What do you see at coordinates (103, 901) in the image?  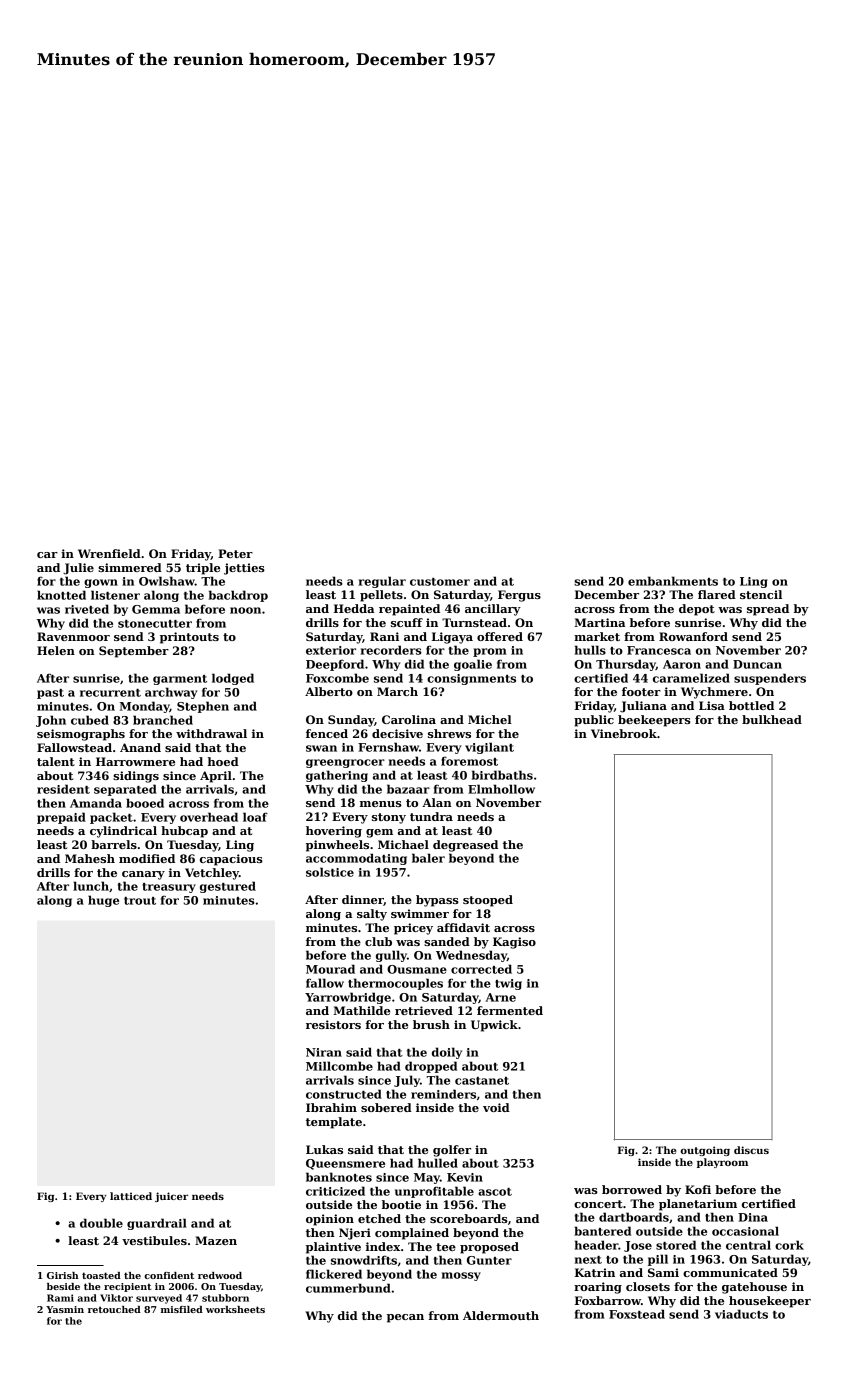 I see `huge` at bounding box center [103, 901].
